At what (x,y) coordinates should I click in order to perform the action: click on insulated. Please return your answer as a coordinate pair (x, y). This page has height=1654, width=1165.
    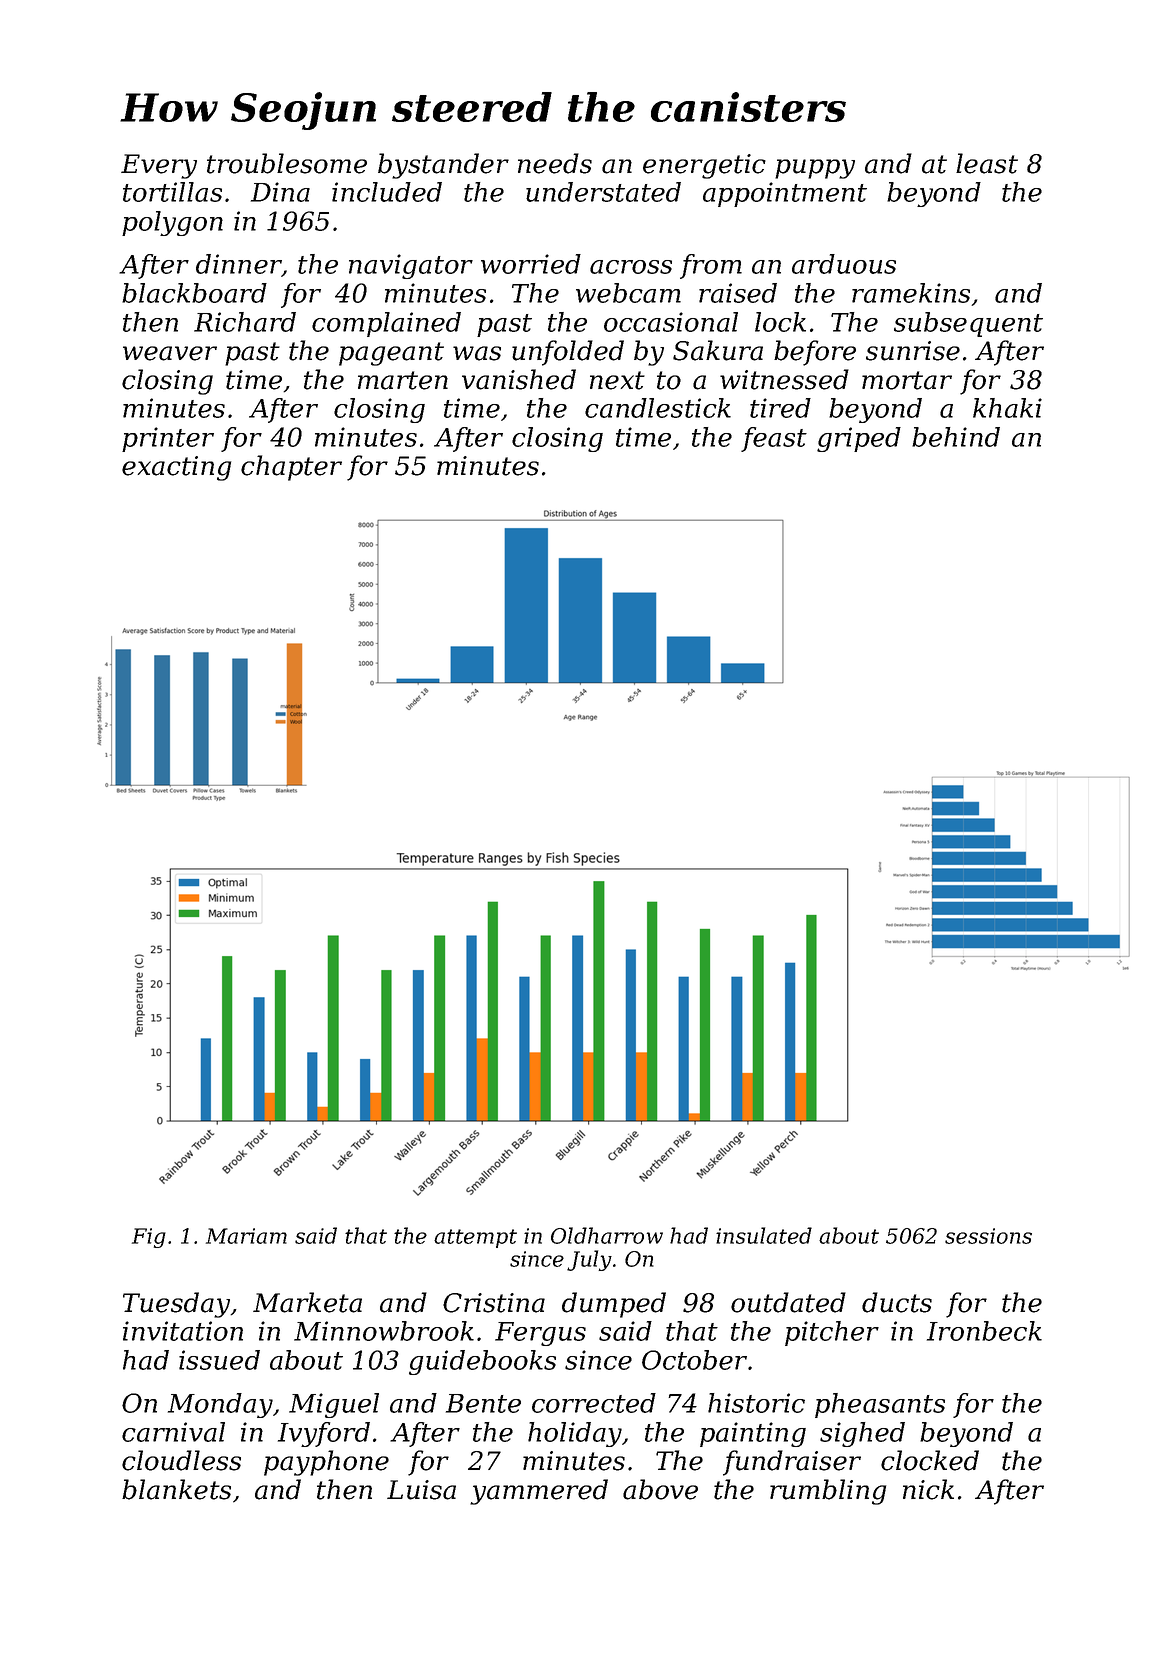
    Looking at the image, I should click on (764, 1235).
